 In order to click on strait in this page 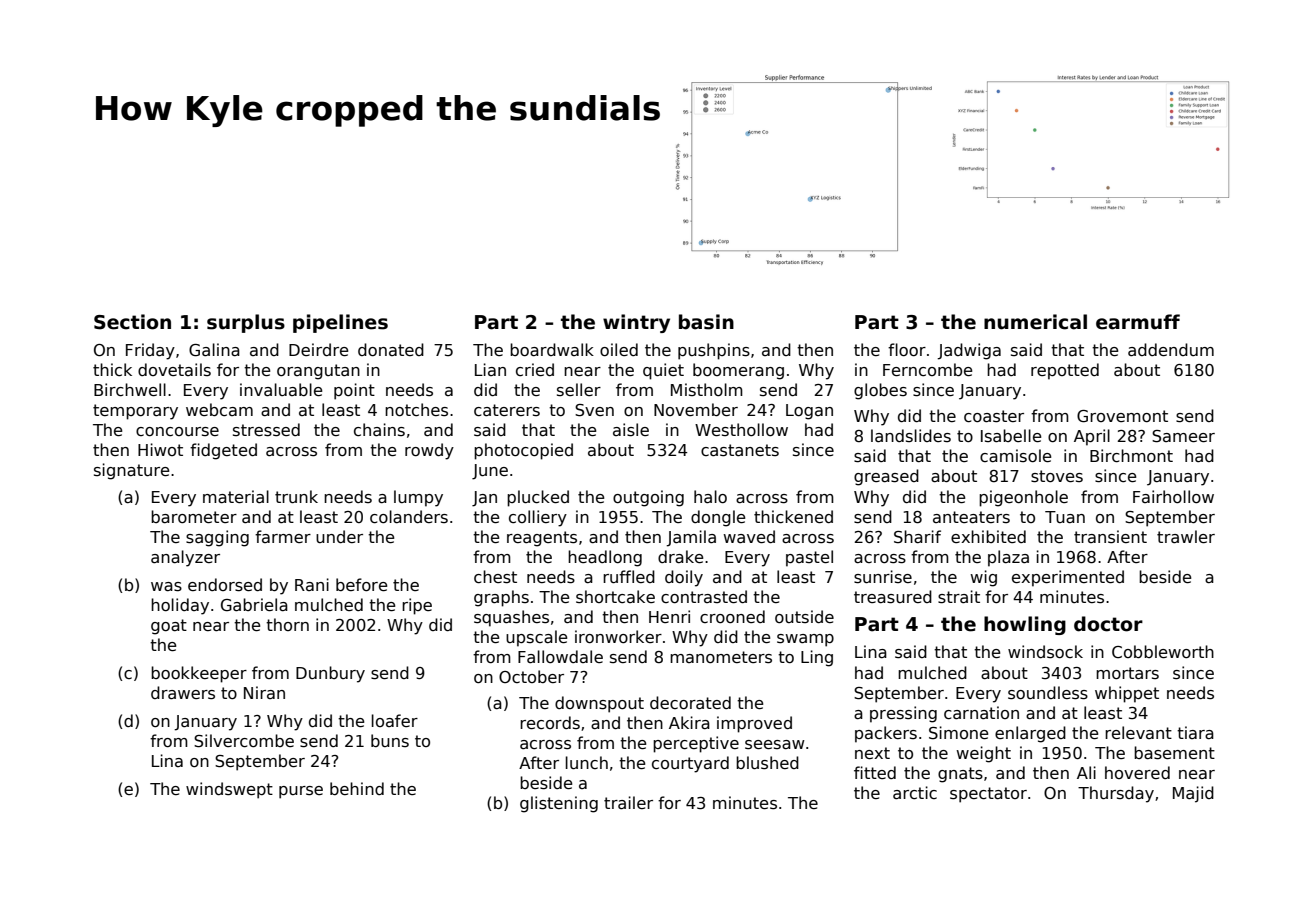, I will do `click(959, 597)`.
